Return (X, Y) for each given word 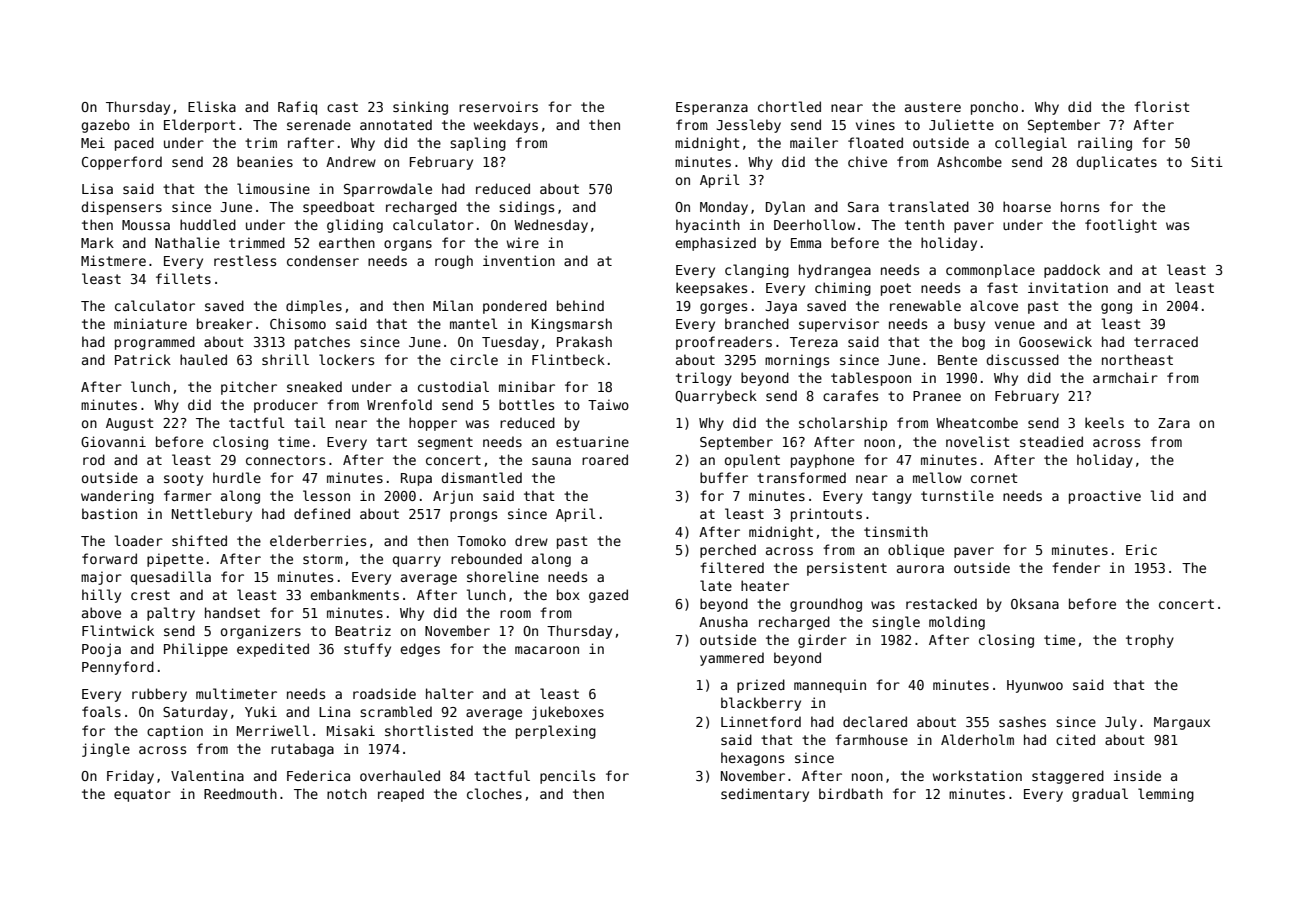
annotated (396, 124)
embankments (354, 594)
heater (765, 585)
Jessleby (749, 126)
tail (310, 422)
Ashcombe (969, 161)
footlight (1121, 226)
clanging (757, 271)
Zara (1174, 423)
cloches (494, 793)
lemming (1166, 795)
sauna (551, 461)
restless (245, 260)
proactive (1105, 497)
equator (142, 795)
